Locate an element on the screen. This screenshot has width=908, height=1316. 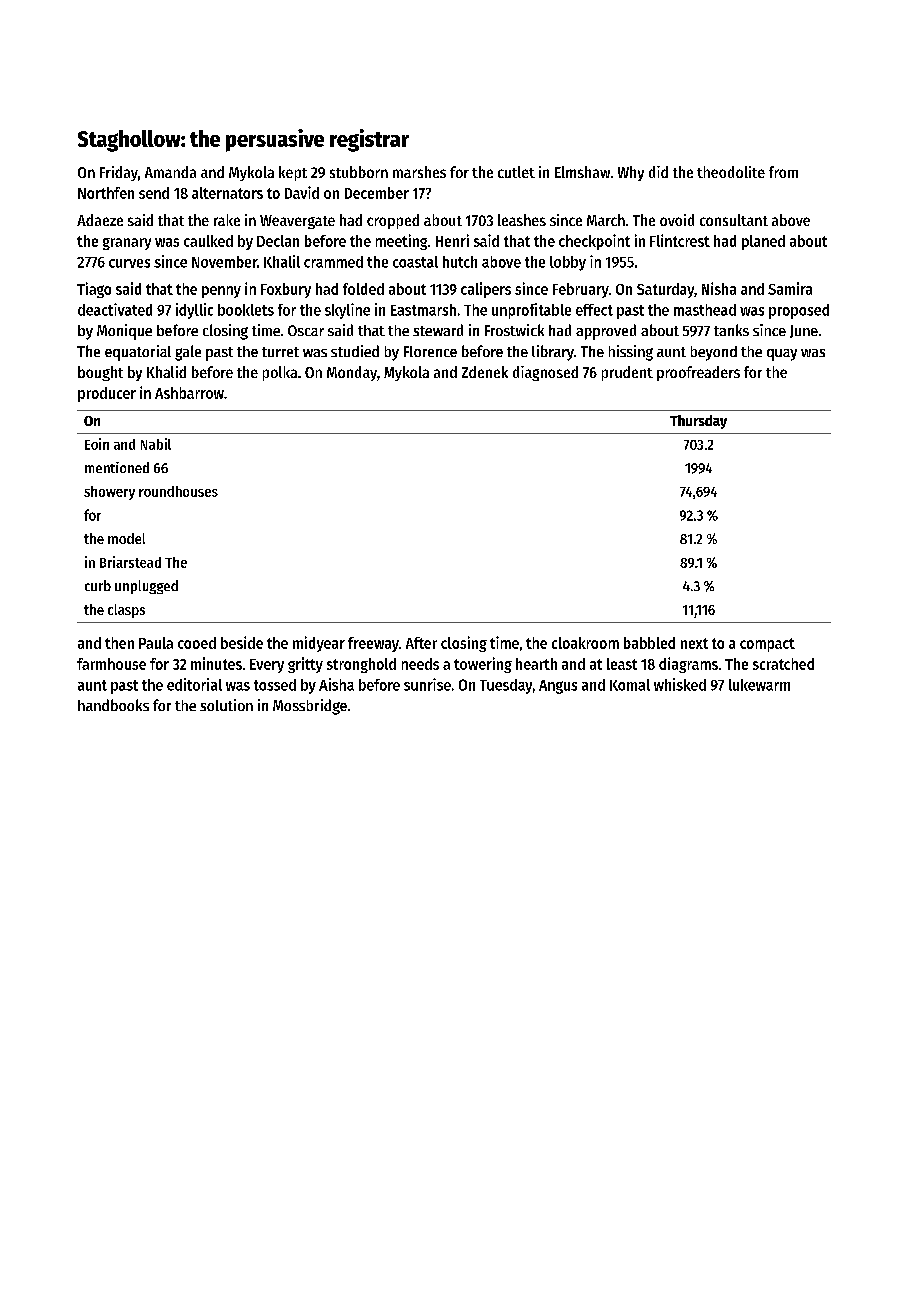
quay is located at coordinates (782, 355).
